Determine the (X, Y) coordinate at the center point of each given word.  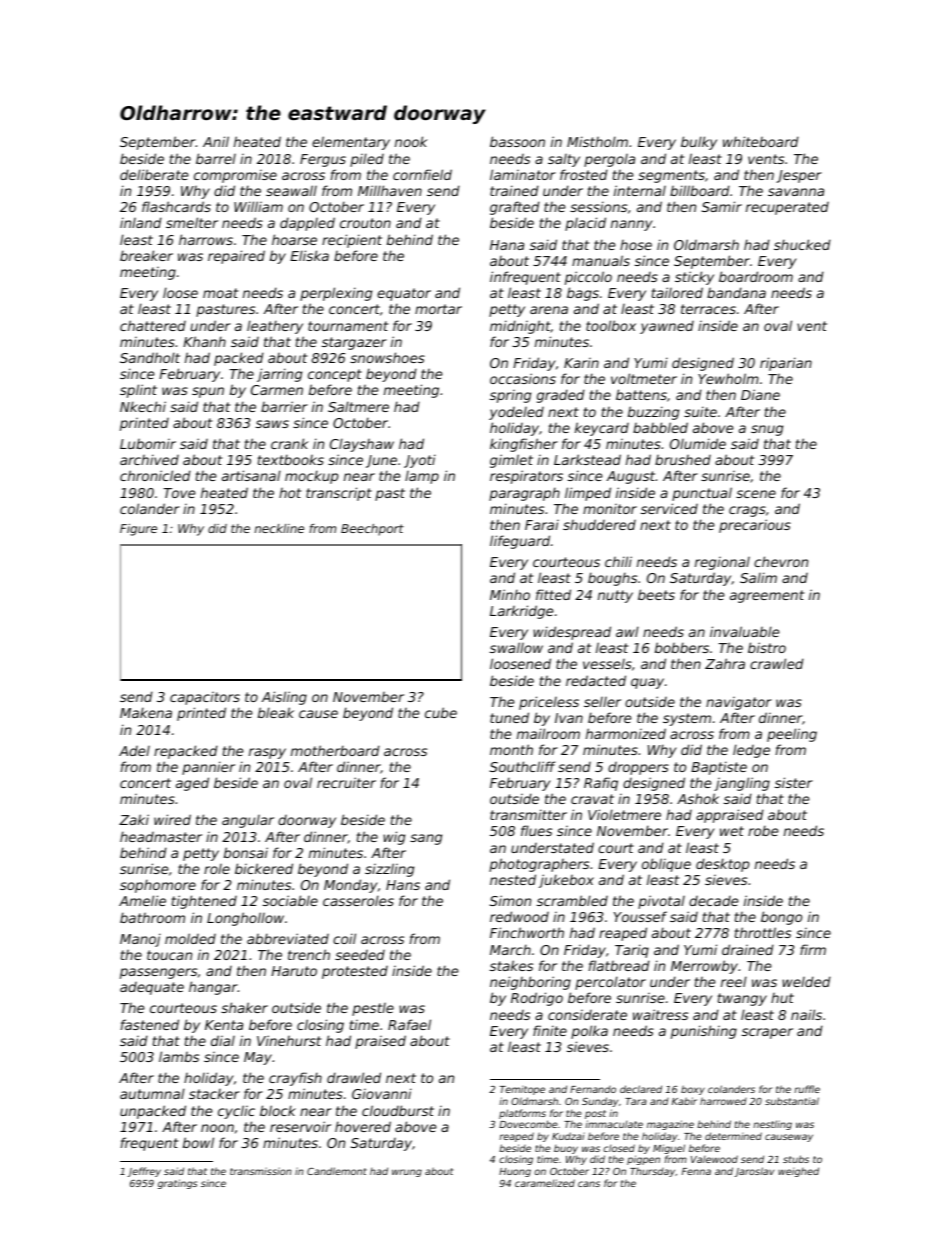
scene (756, 494)
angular (248, 821)
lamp (422, 477)
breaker (146, 255)
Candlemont (337, 1171)
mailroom (548, 733)
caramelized (545, 1183)
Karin (581, 363)
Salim (758, 577)
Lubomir (148, 444)
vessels (607, 664)
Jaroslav (754, 1172)
